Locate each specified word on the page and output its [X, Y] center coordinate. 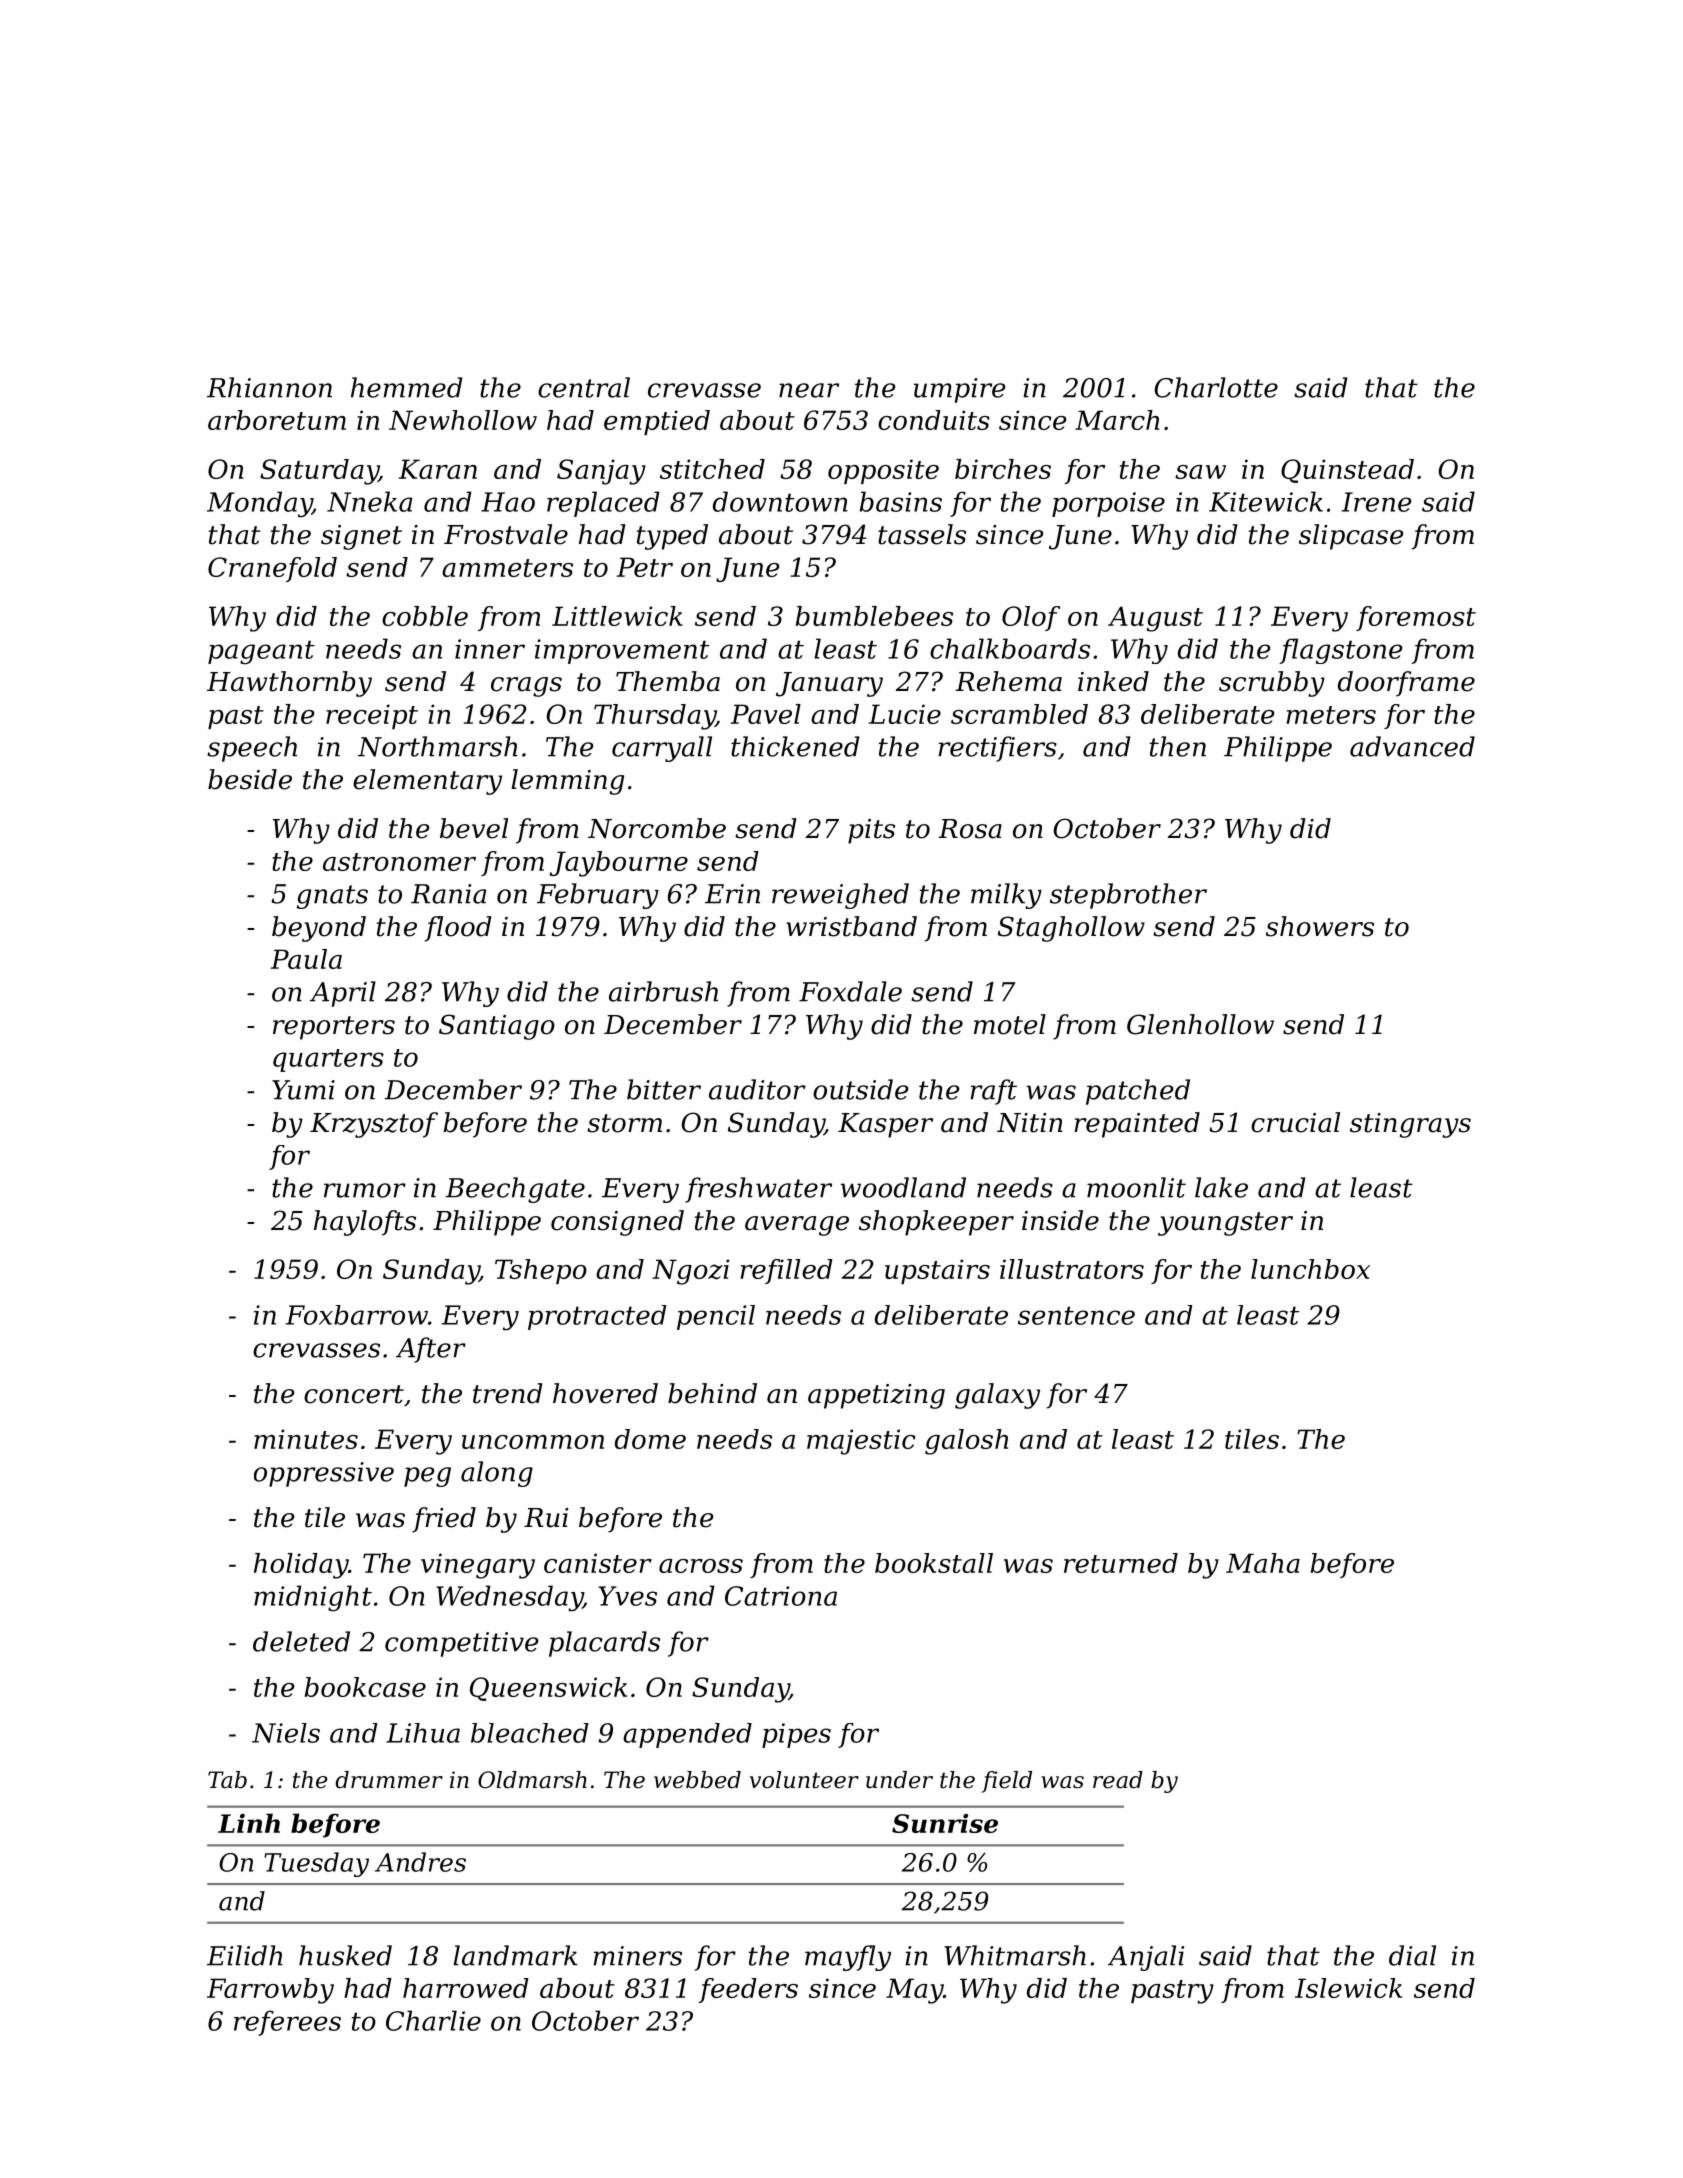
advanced [1412, 746]
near [809, 390]
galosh [966, 1442]
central [584, 387]
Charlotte [1216, 387]
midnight [313, 1598]
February [598, 896]
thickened [795, 746]
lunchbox [1310, 1269]
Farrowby [270, 1991]
